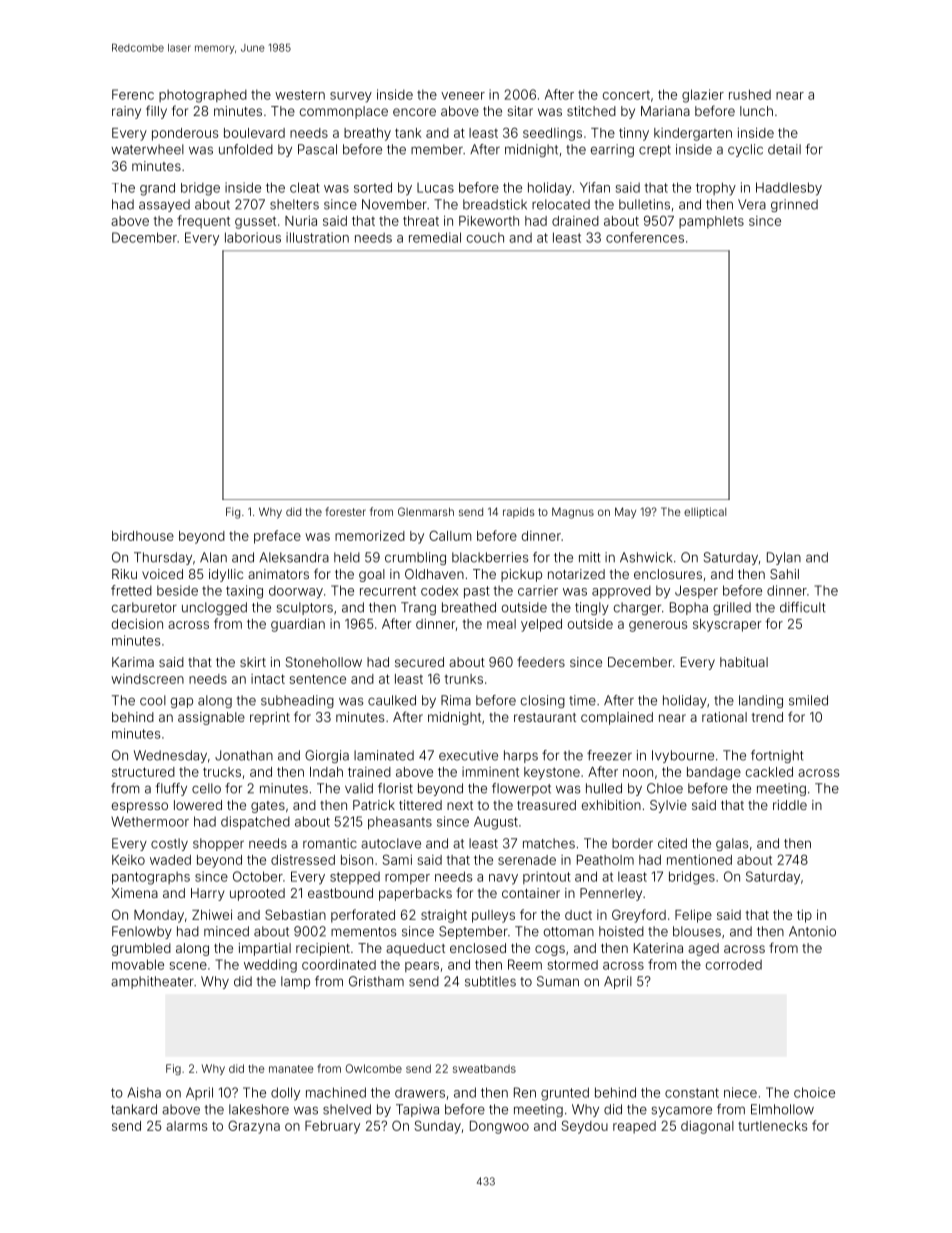 The width and height of the screenshot is (952, 1233). I want to click on boulevard, so click(254, 133).
